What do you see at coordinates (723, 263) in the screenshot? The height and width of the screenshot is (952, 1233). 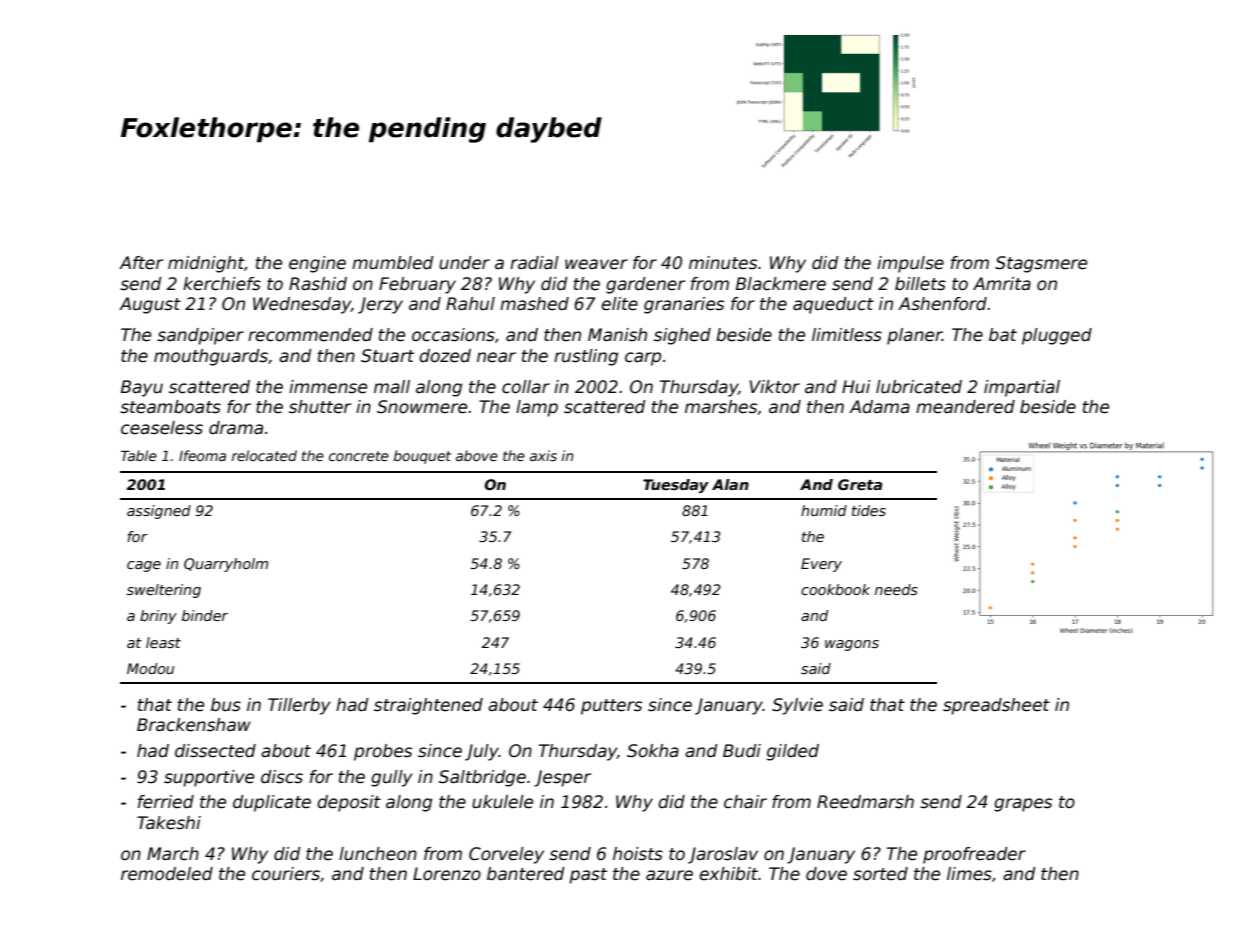 I see `minutes` at bounding box center [723, 263].
